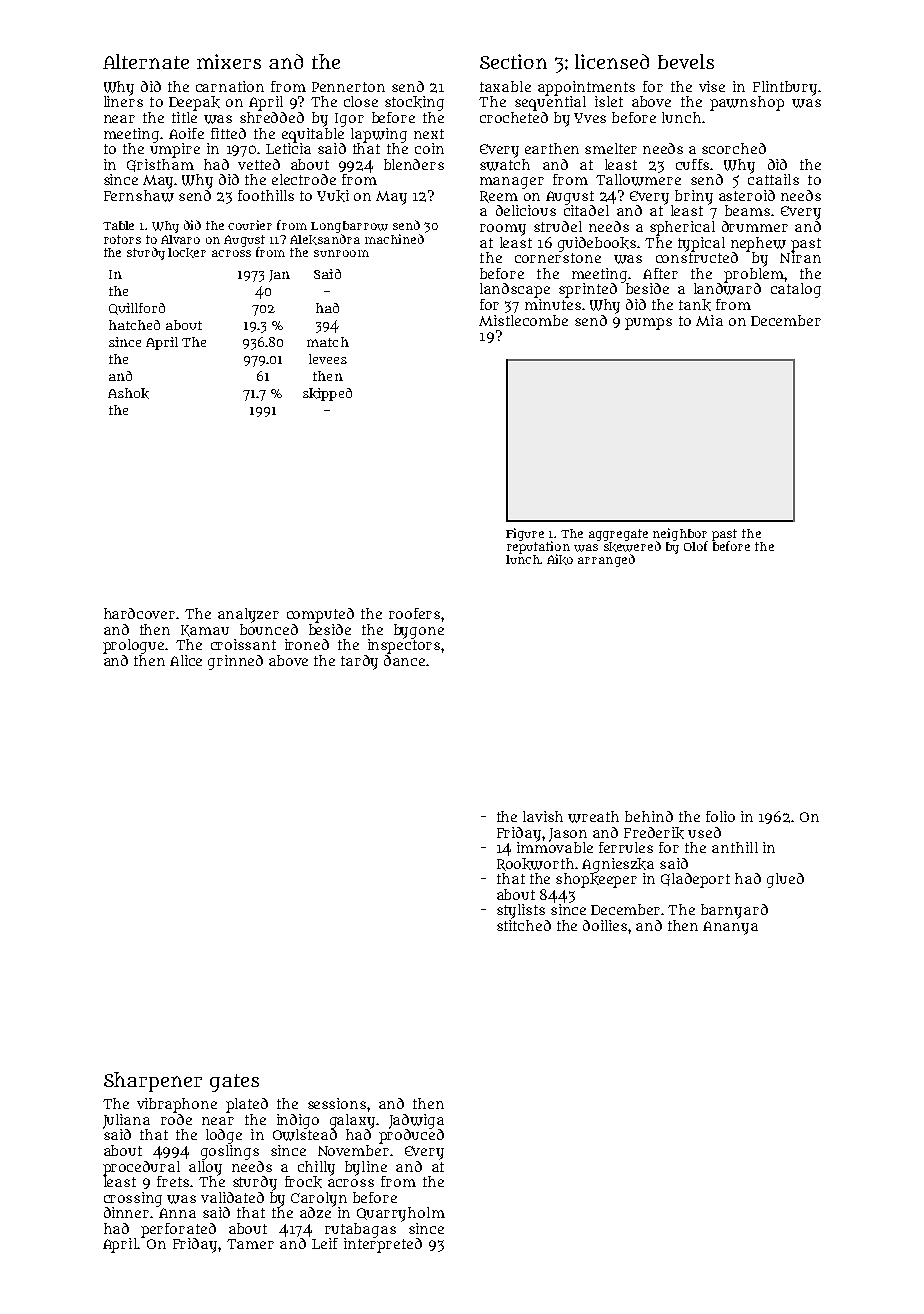 This screenshot has height=1314, width=924. I want to click on Figure, so click(525, 534).
